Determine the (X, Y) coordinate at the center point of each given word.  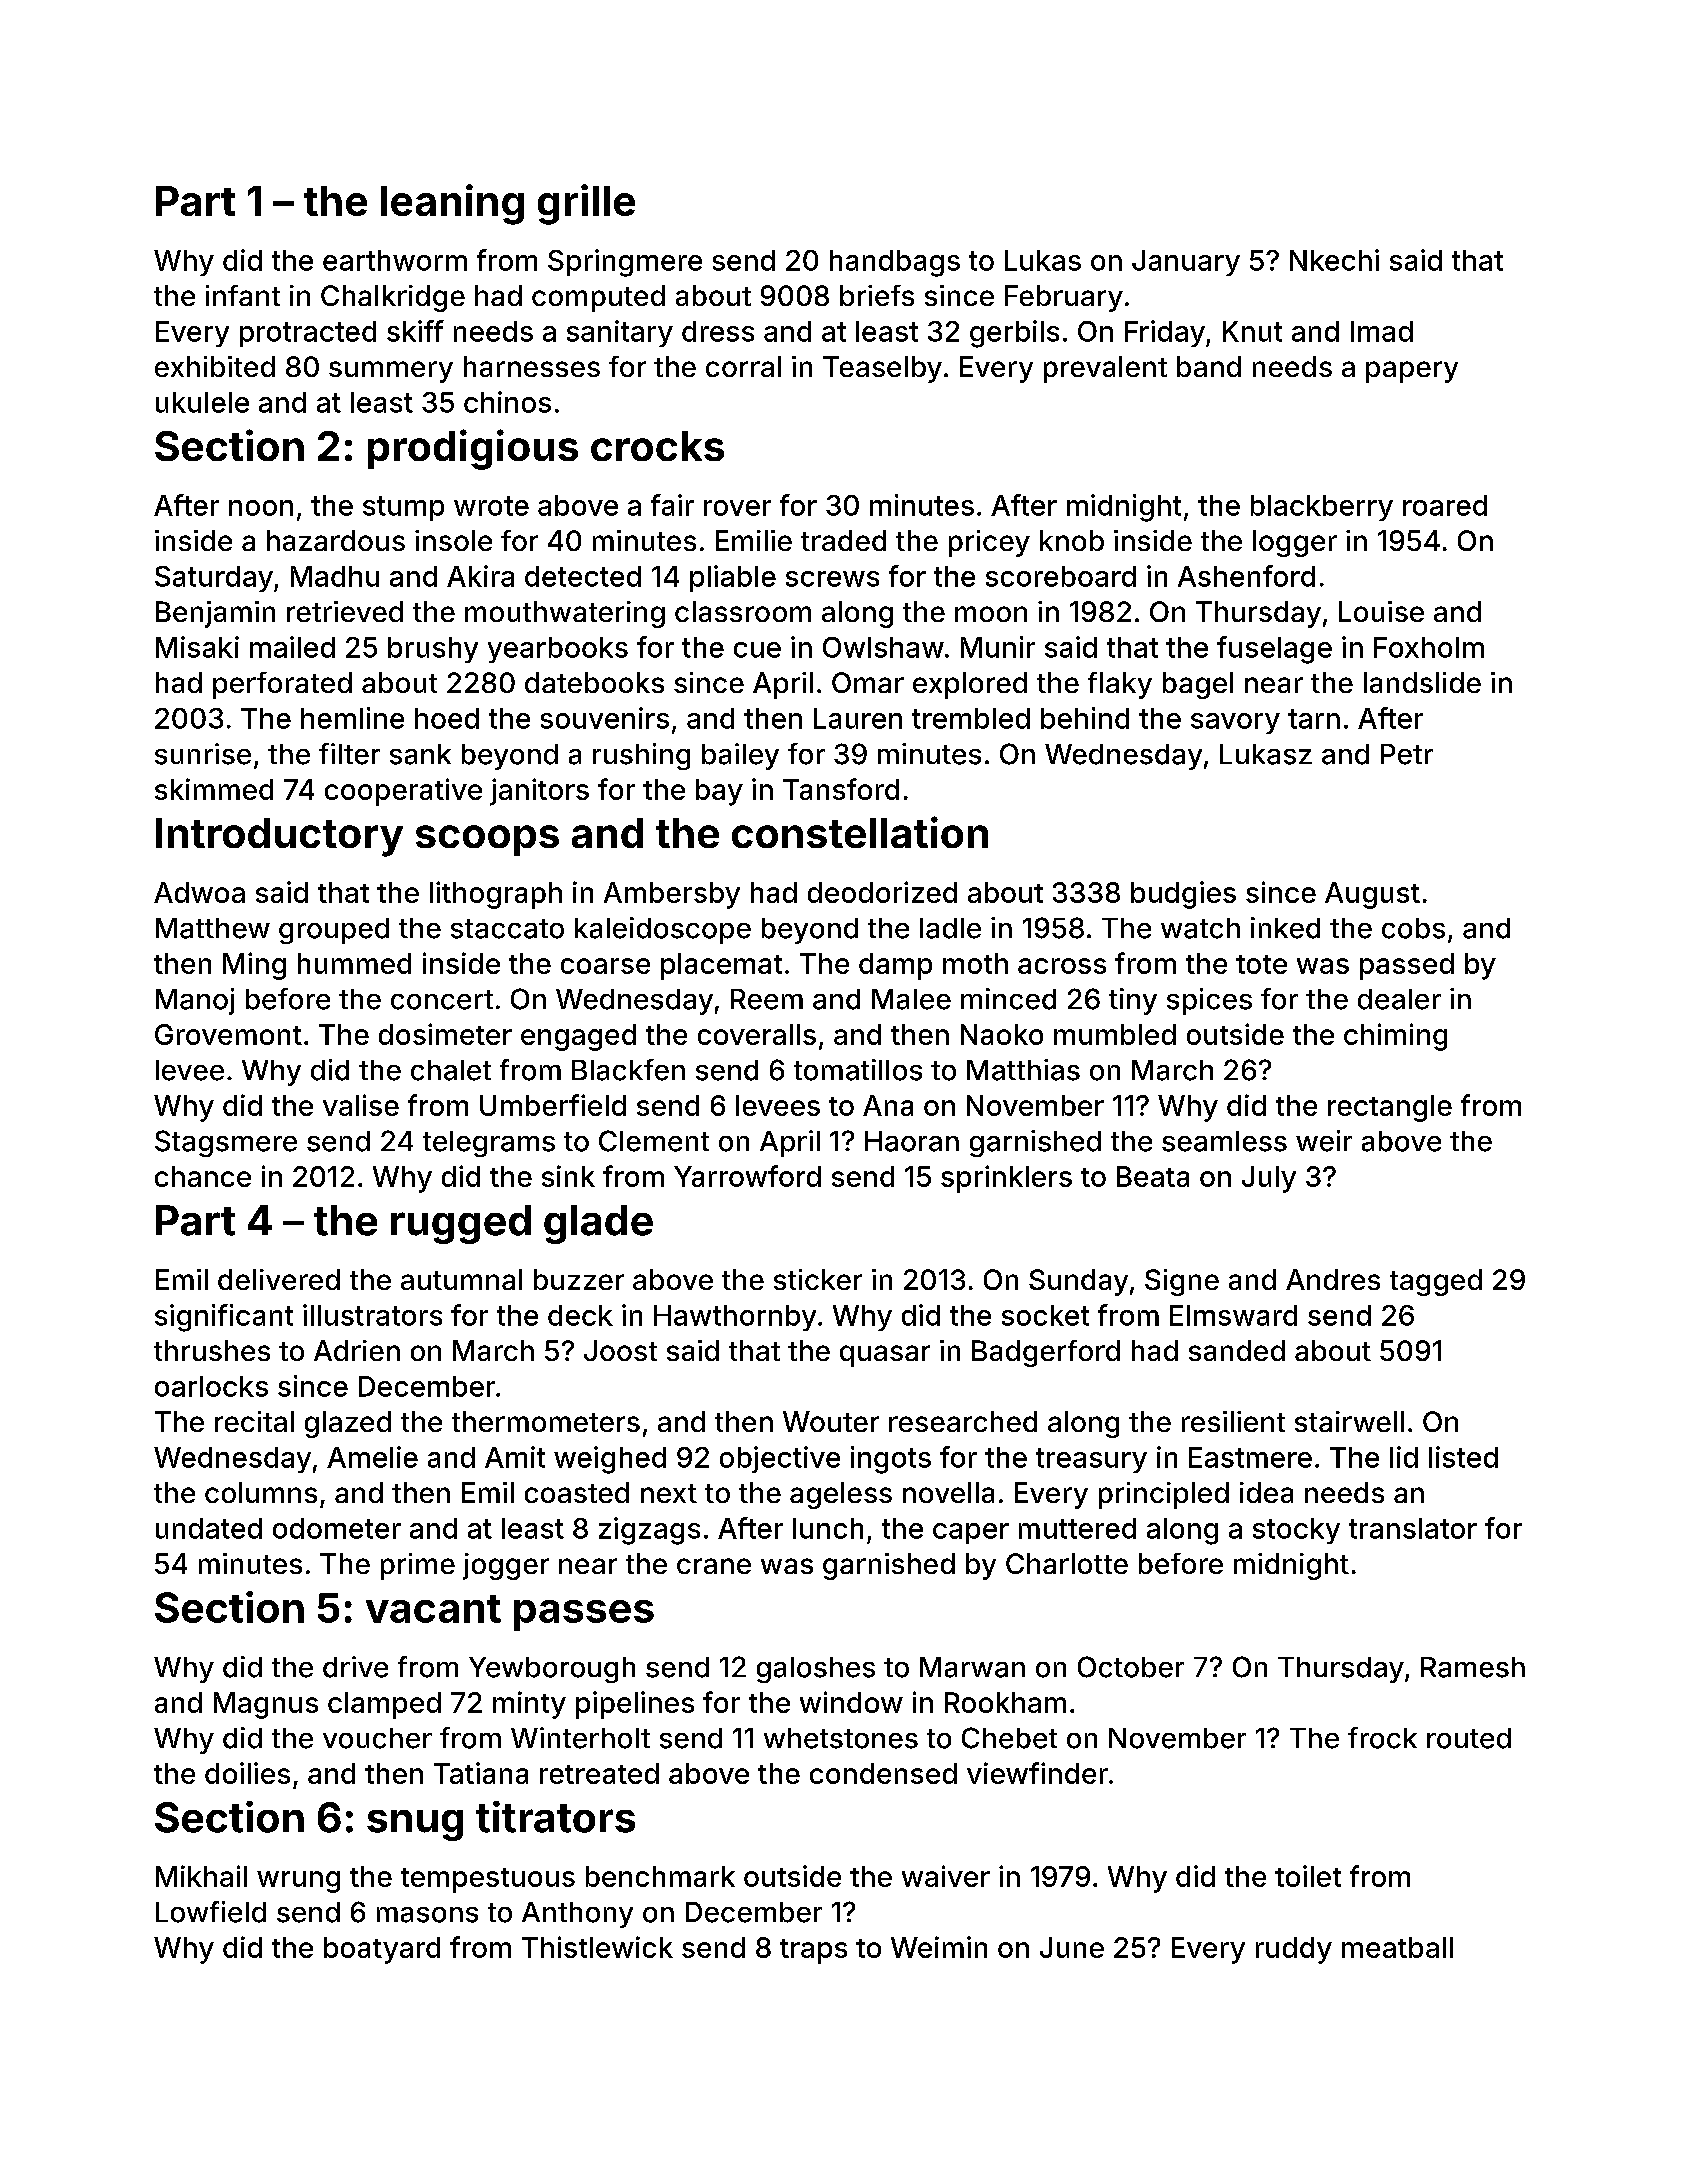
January (1186, 263)
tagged (1436, 1282)
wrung (298, 1882)
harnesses (532, 366)
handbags (895, 263)
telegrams (489, 1144)
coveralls (757, 1034)
